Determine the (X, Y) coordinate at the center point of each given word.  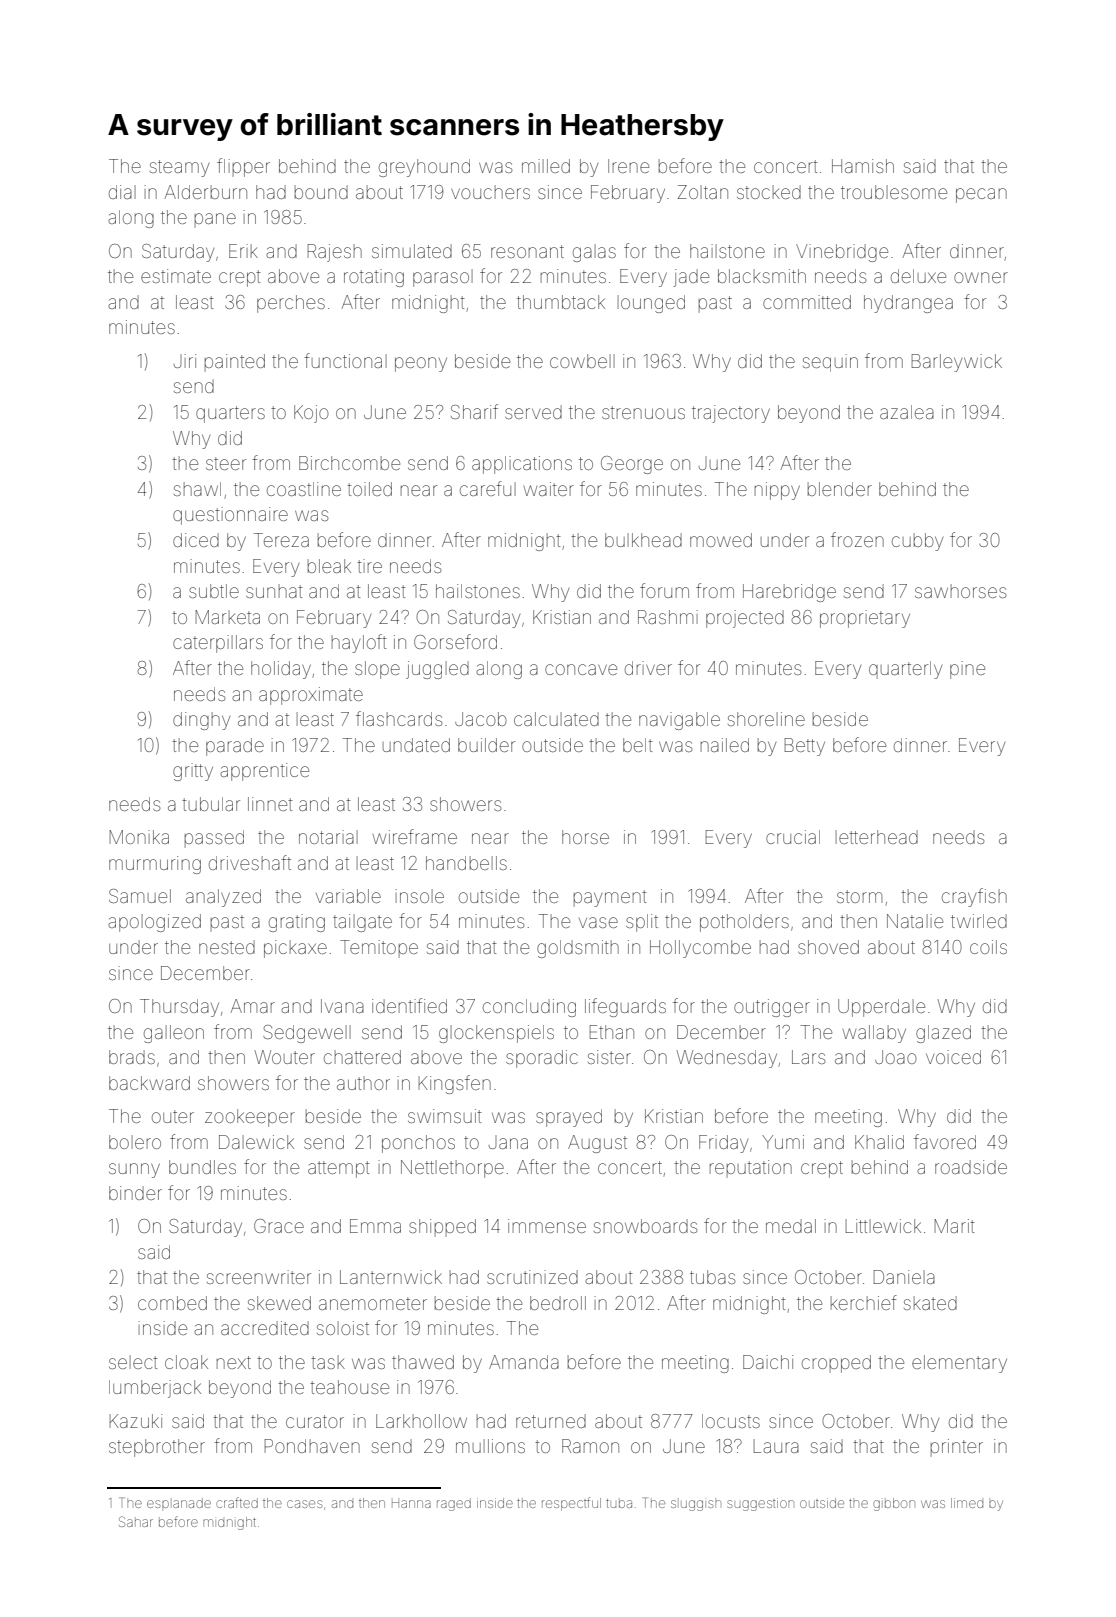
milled (546, 166)
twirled (979, 921)
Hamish (863, 166)
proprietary (865, 619)
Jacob (481, 719)
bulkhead (643, 540)
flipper (243, 167)
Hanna (411, 1504)
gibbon (894, 1504)
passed (214, 839)
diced (196, 540)
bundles (202, 1167)
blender (840, 489)
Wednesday (726, 1059)
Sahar (136, 1521)
